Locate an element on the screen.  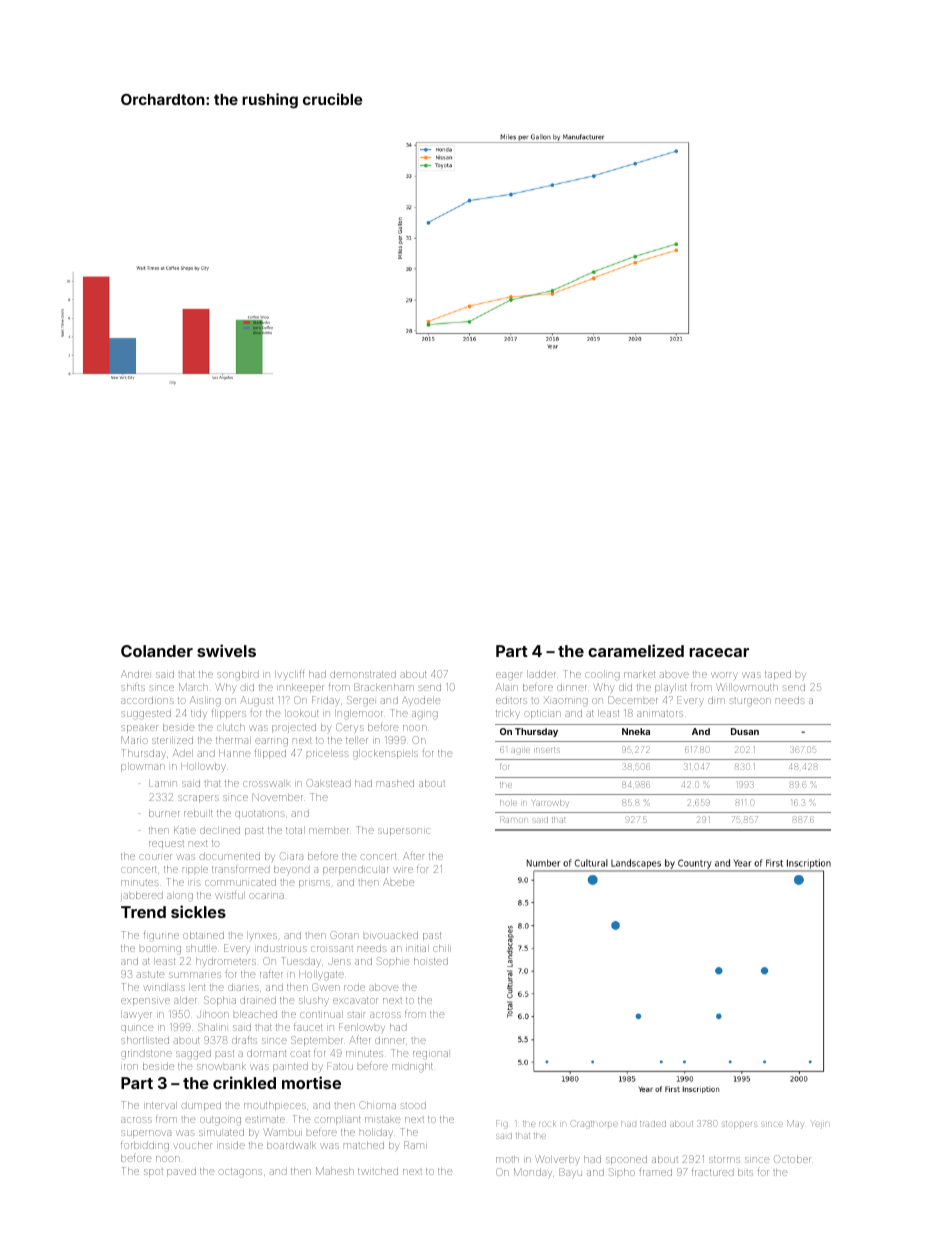
Colander is located at coordinates (157, 651).
